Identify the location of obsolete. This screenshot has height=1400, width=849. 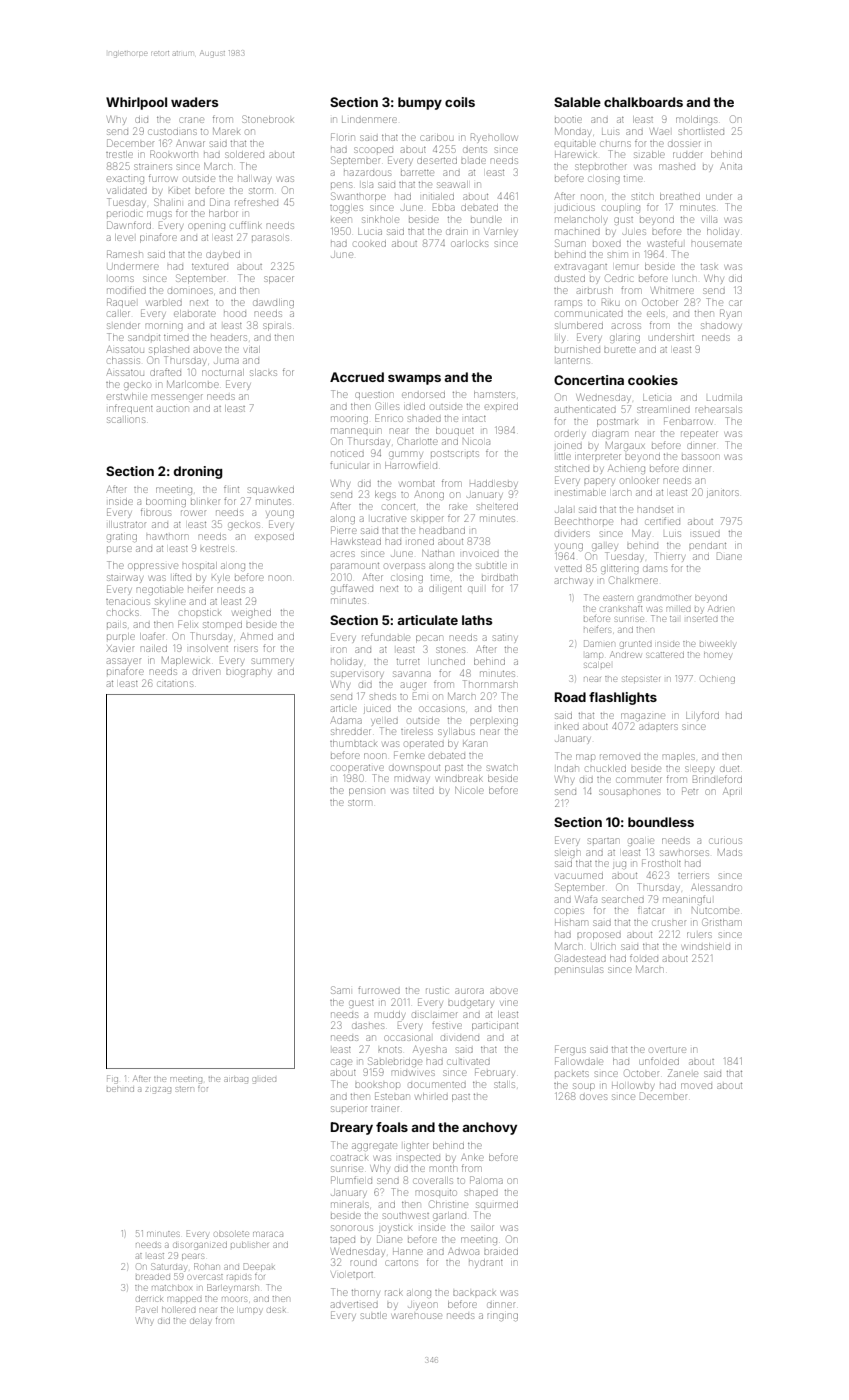
(231, 1234).
